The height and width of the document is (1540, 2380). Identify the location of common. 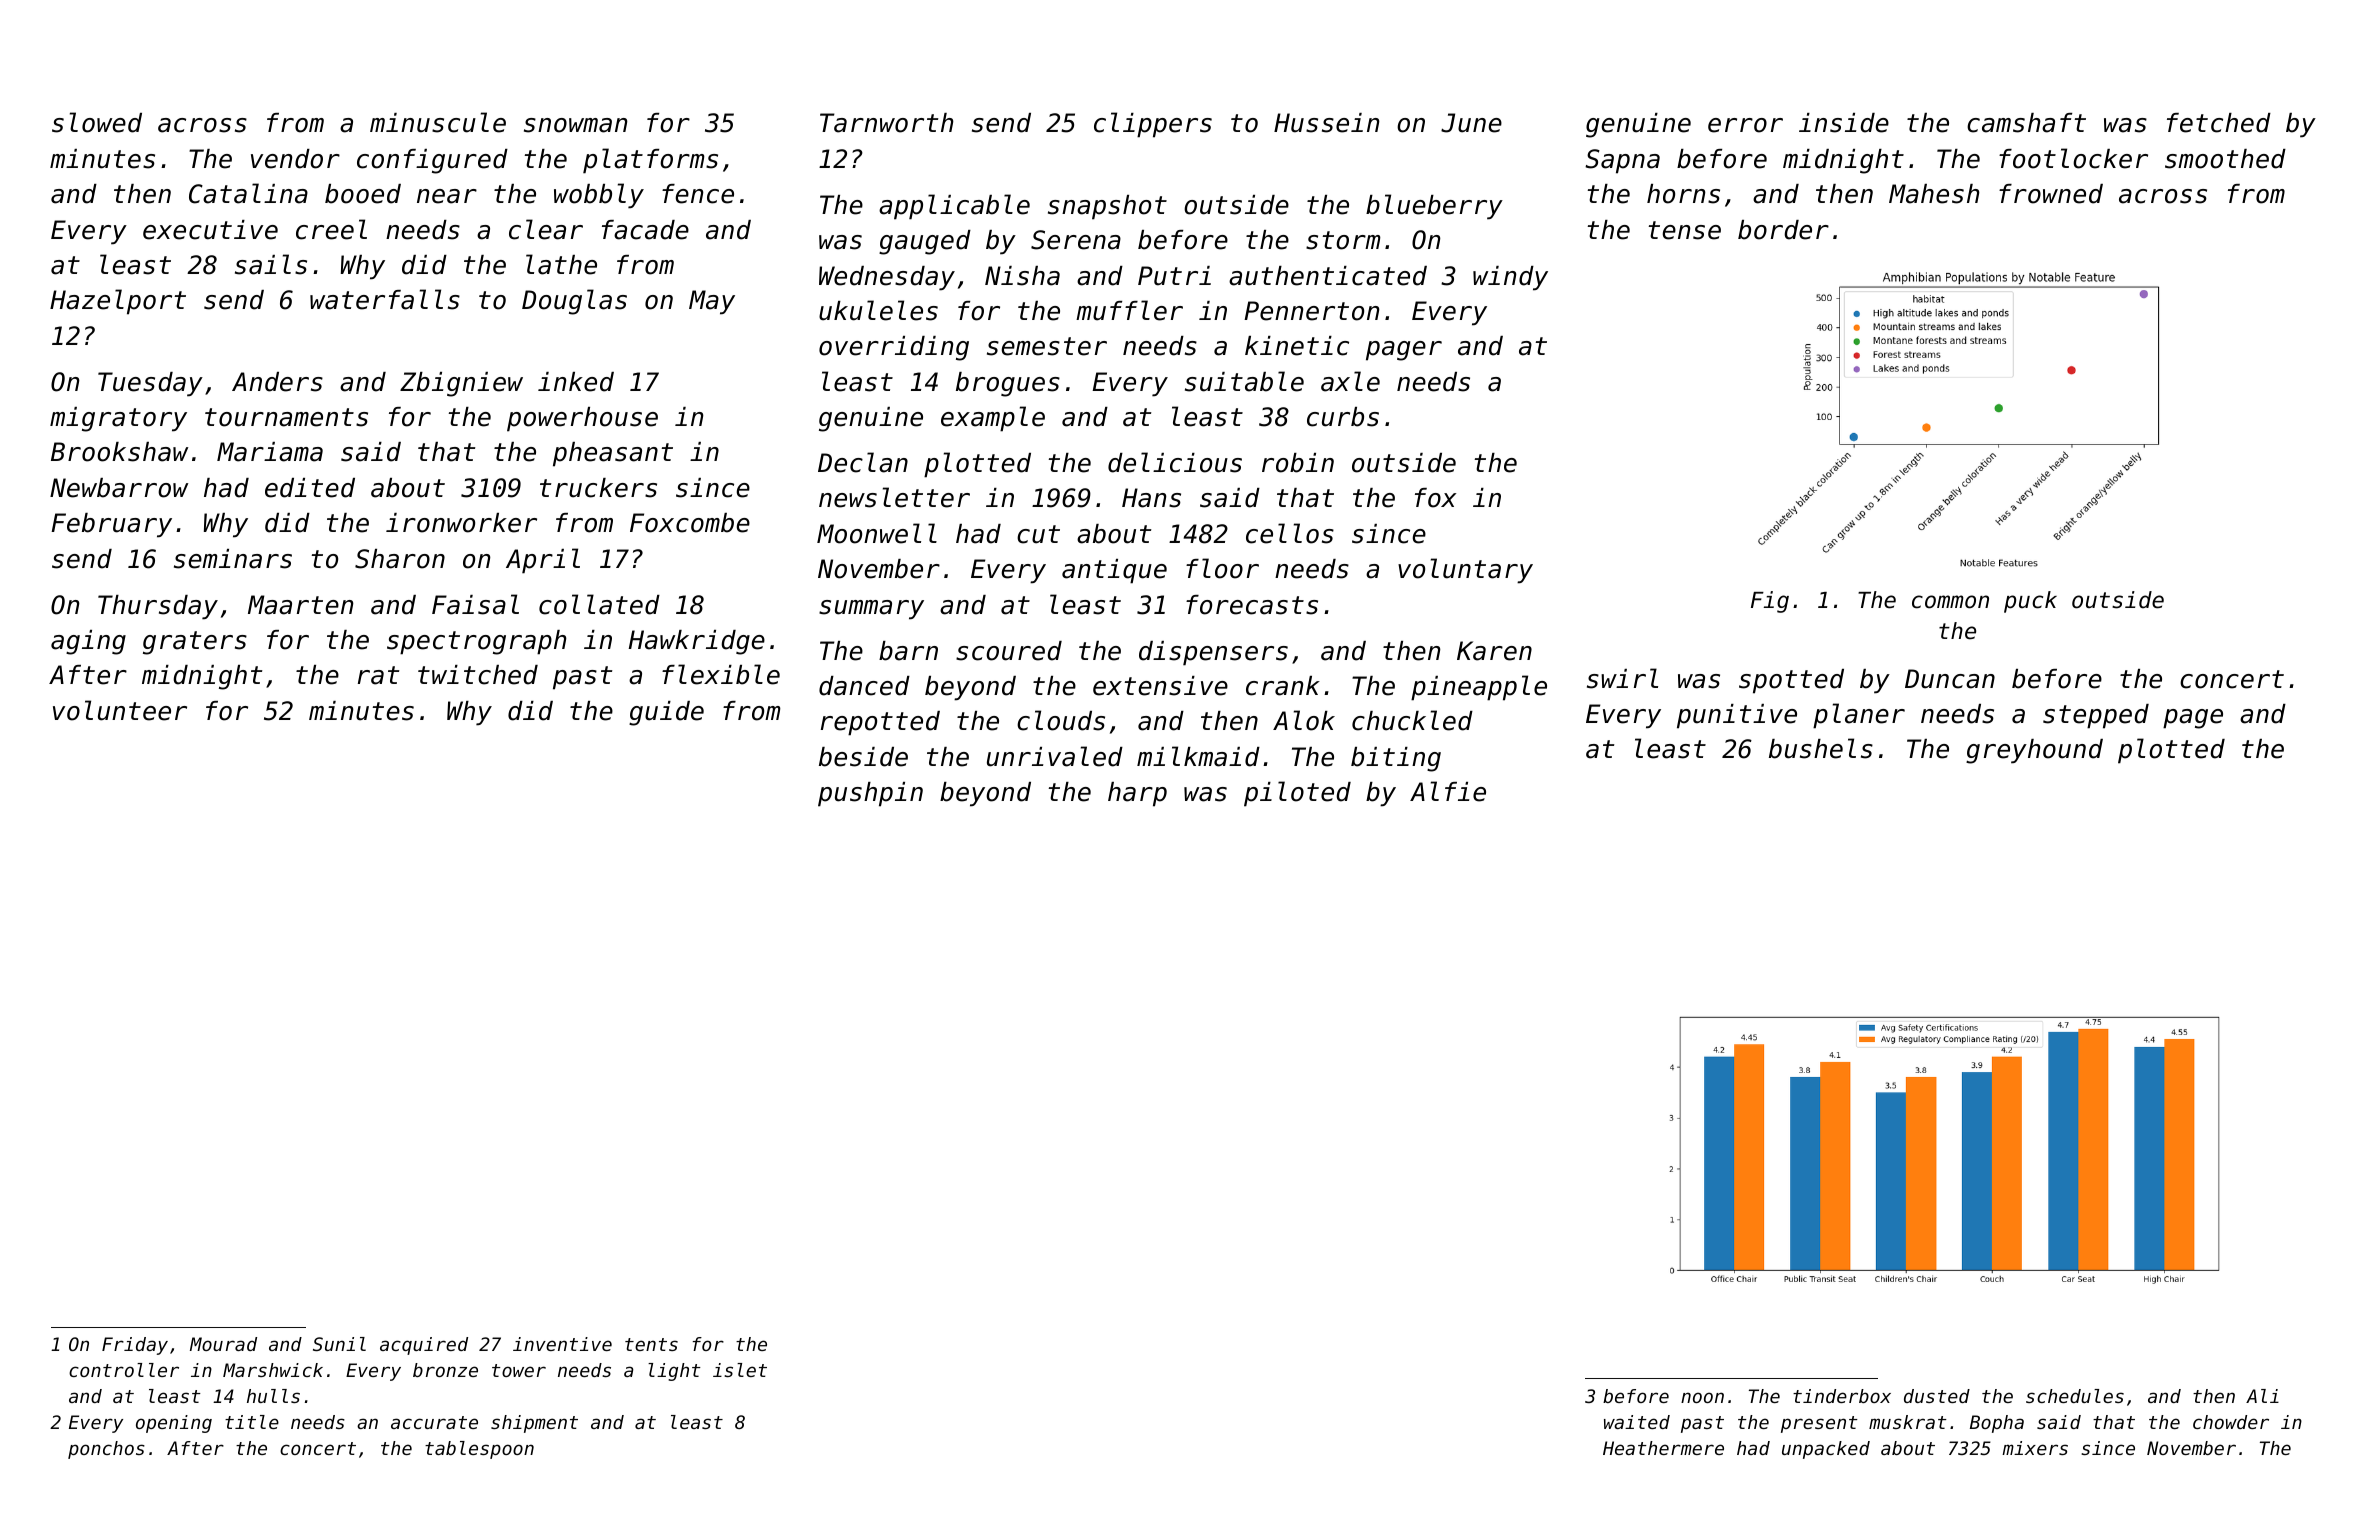
(1950, 602).
